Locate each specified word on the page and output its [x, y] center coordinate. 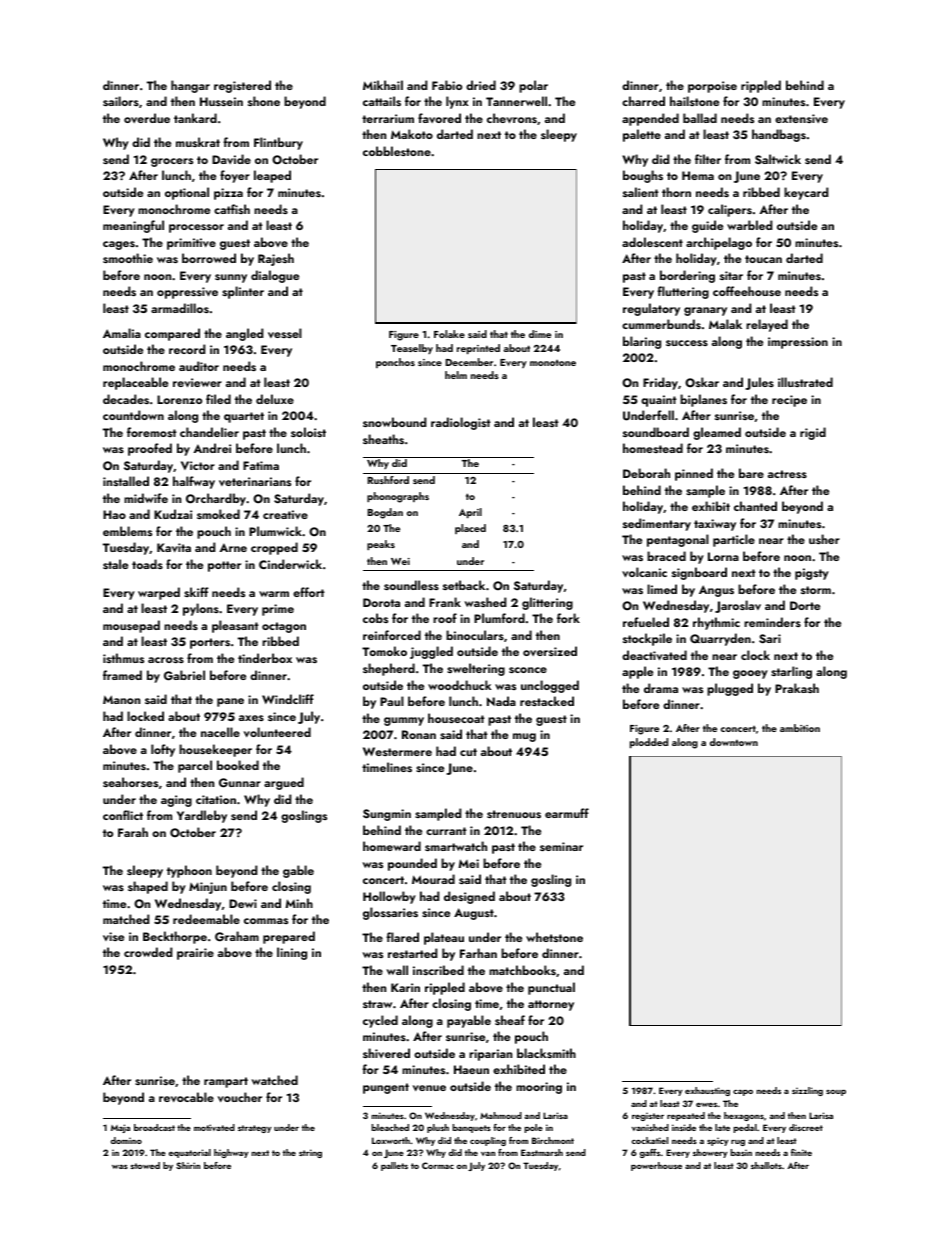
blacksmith [546, 1053]
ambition [800, 728]
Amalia [122, 333]
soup [836, 1093]
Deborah [646, 473]
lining [292, 953]
